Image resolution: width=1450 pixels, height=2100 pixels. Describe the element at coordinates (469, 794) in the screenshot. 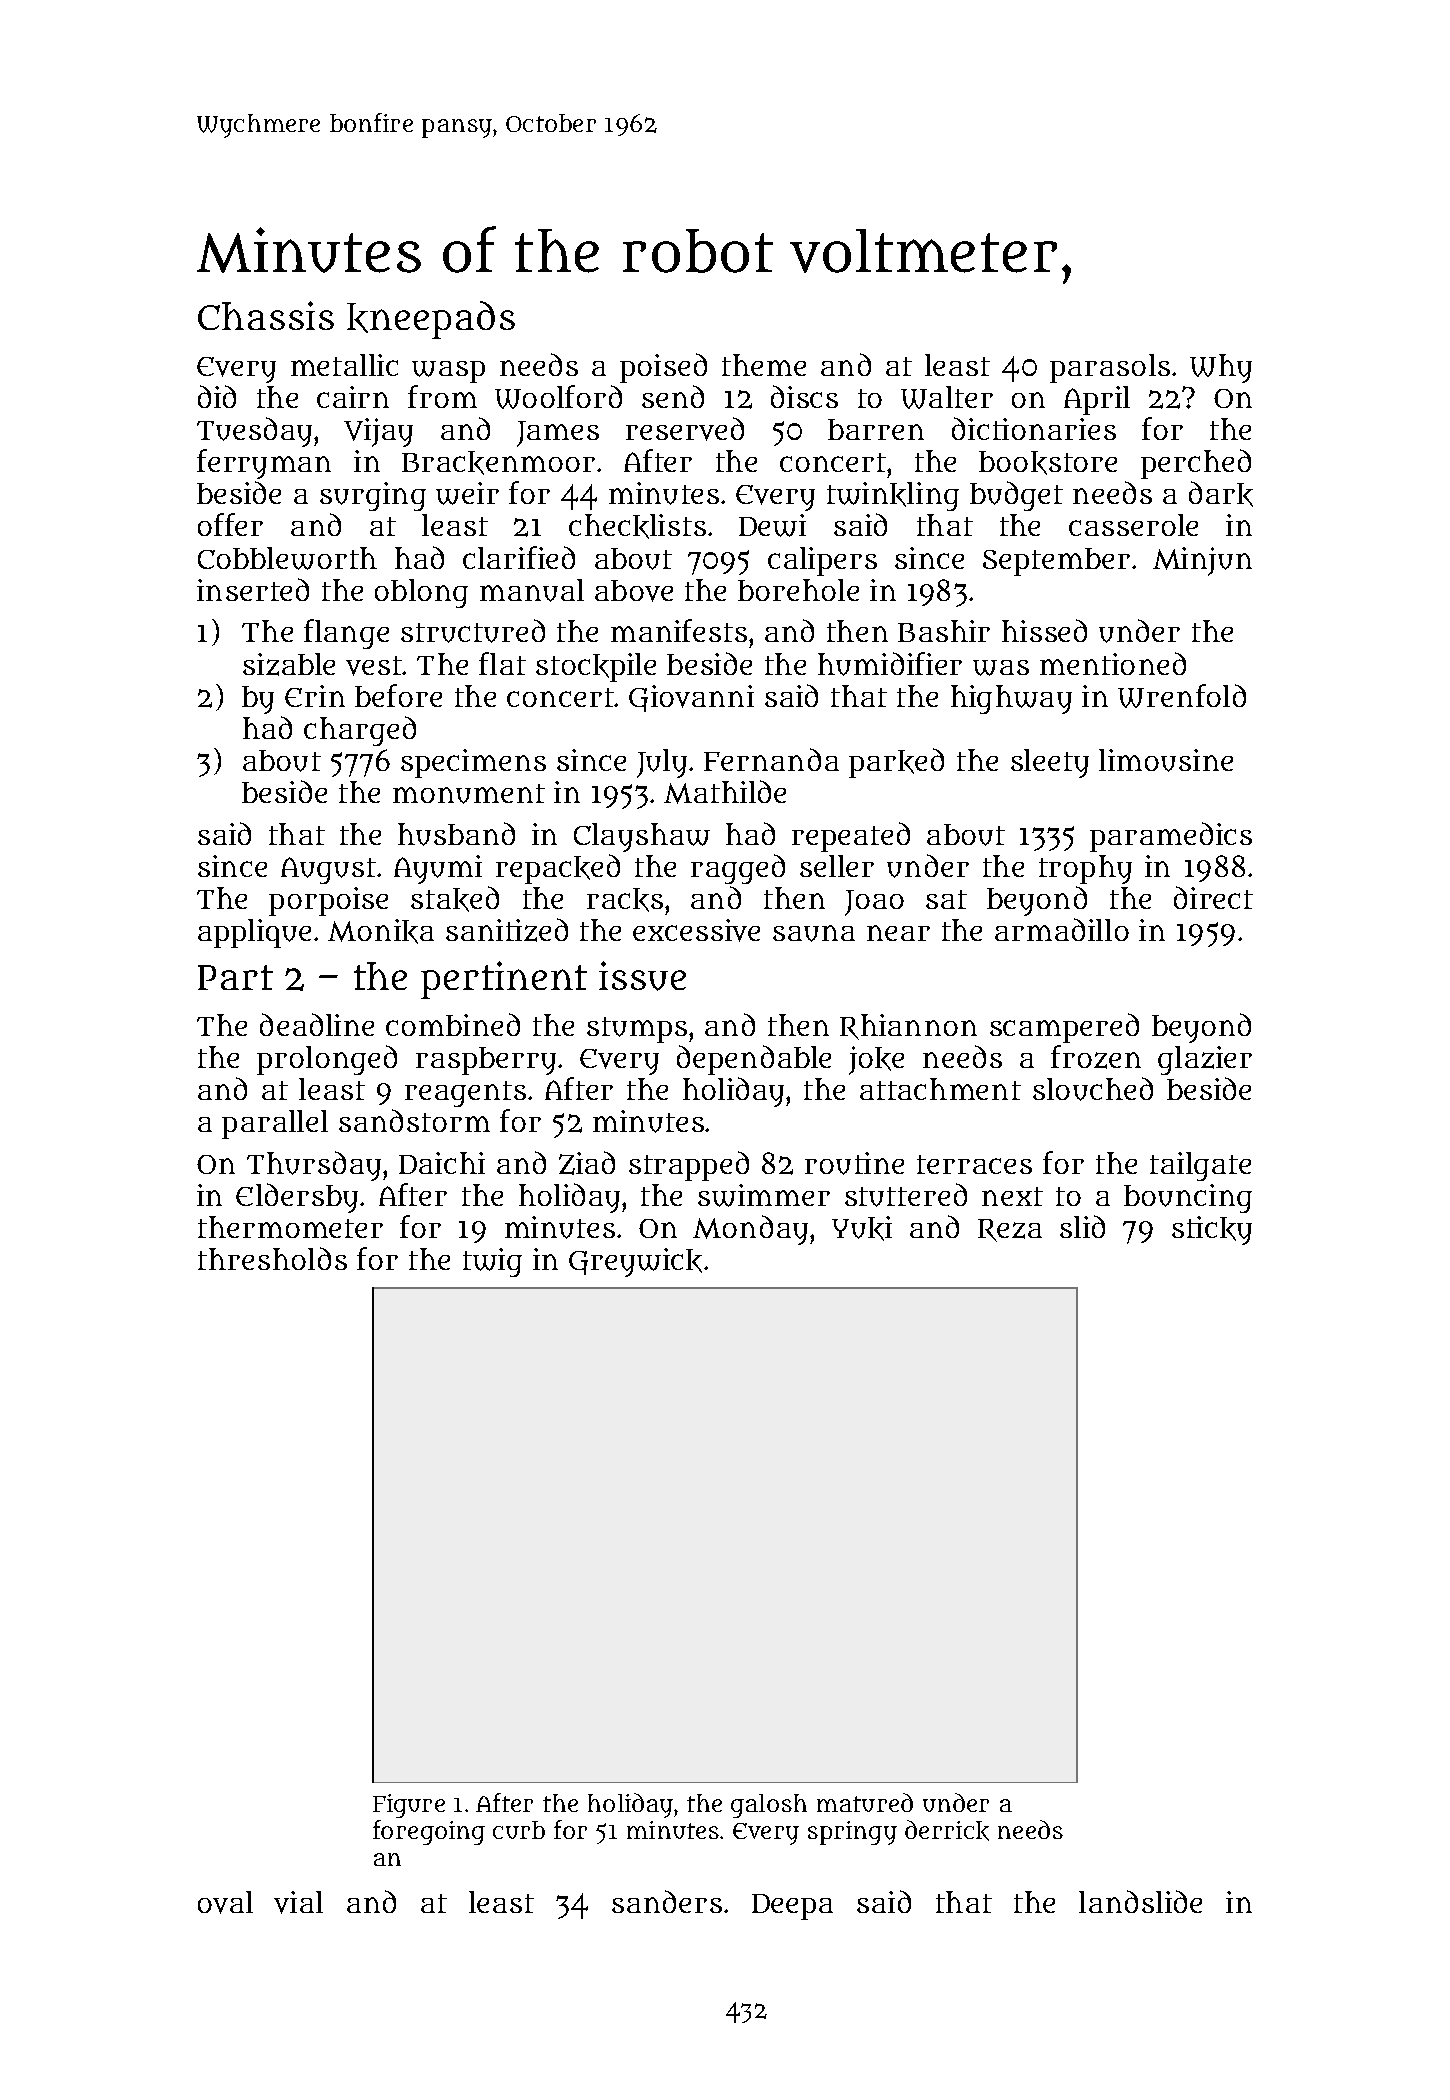

I see `monument` at that location.
